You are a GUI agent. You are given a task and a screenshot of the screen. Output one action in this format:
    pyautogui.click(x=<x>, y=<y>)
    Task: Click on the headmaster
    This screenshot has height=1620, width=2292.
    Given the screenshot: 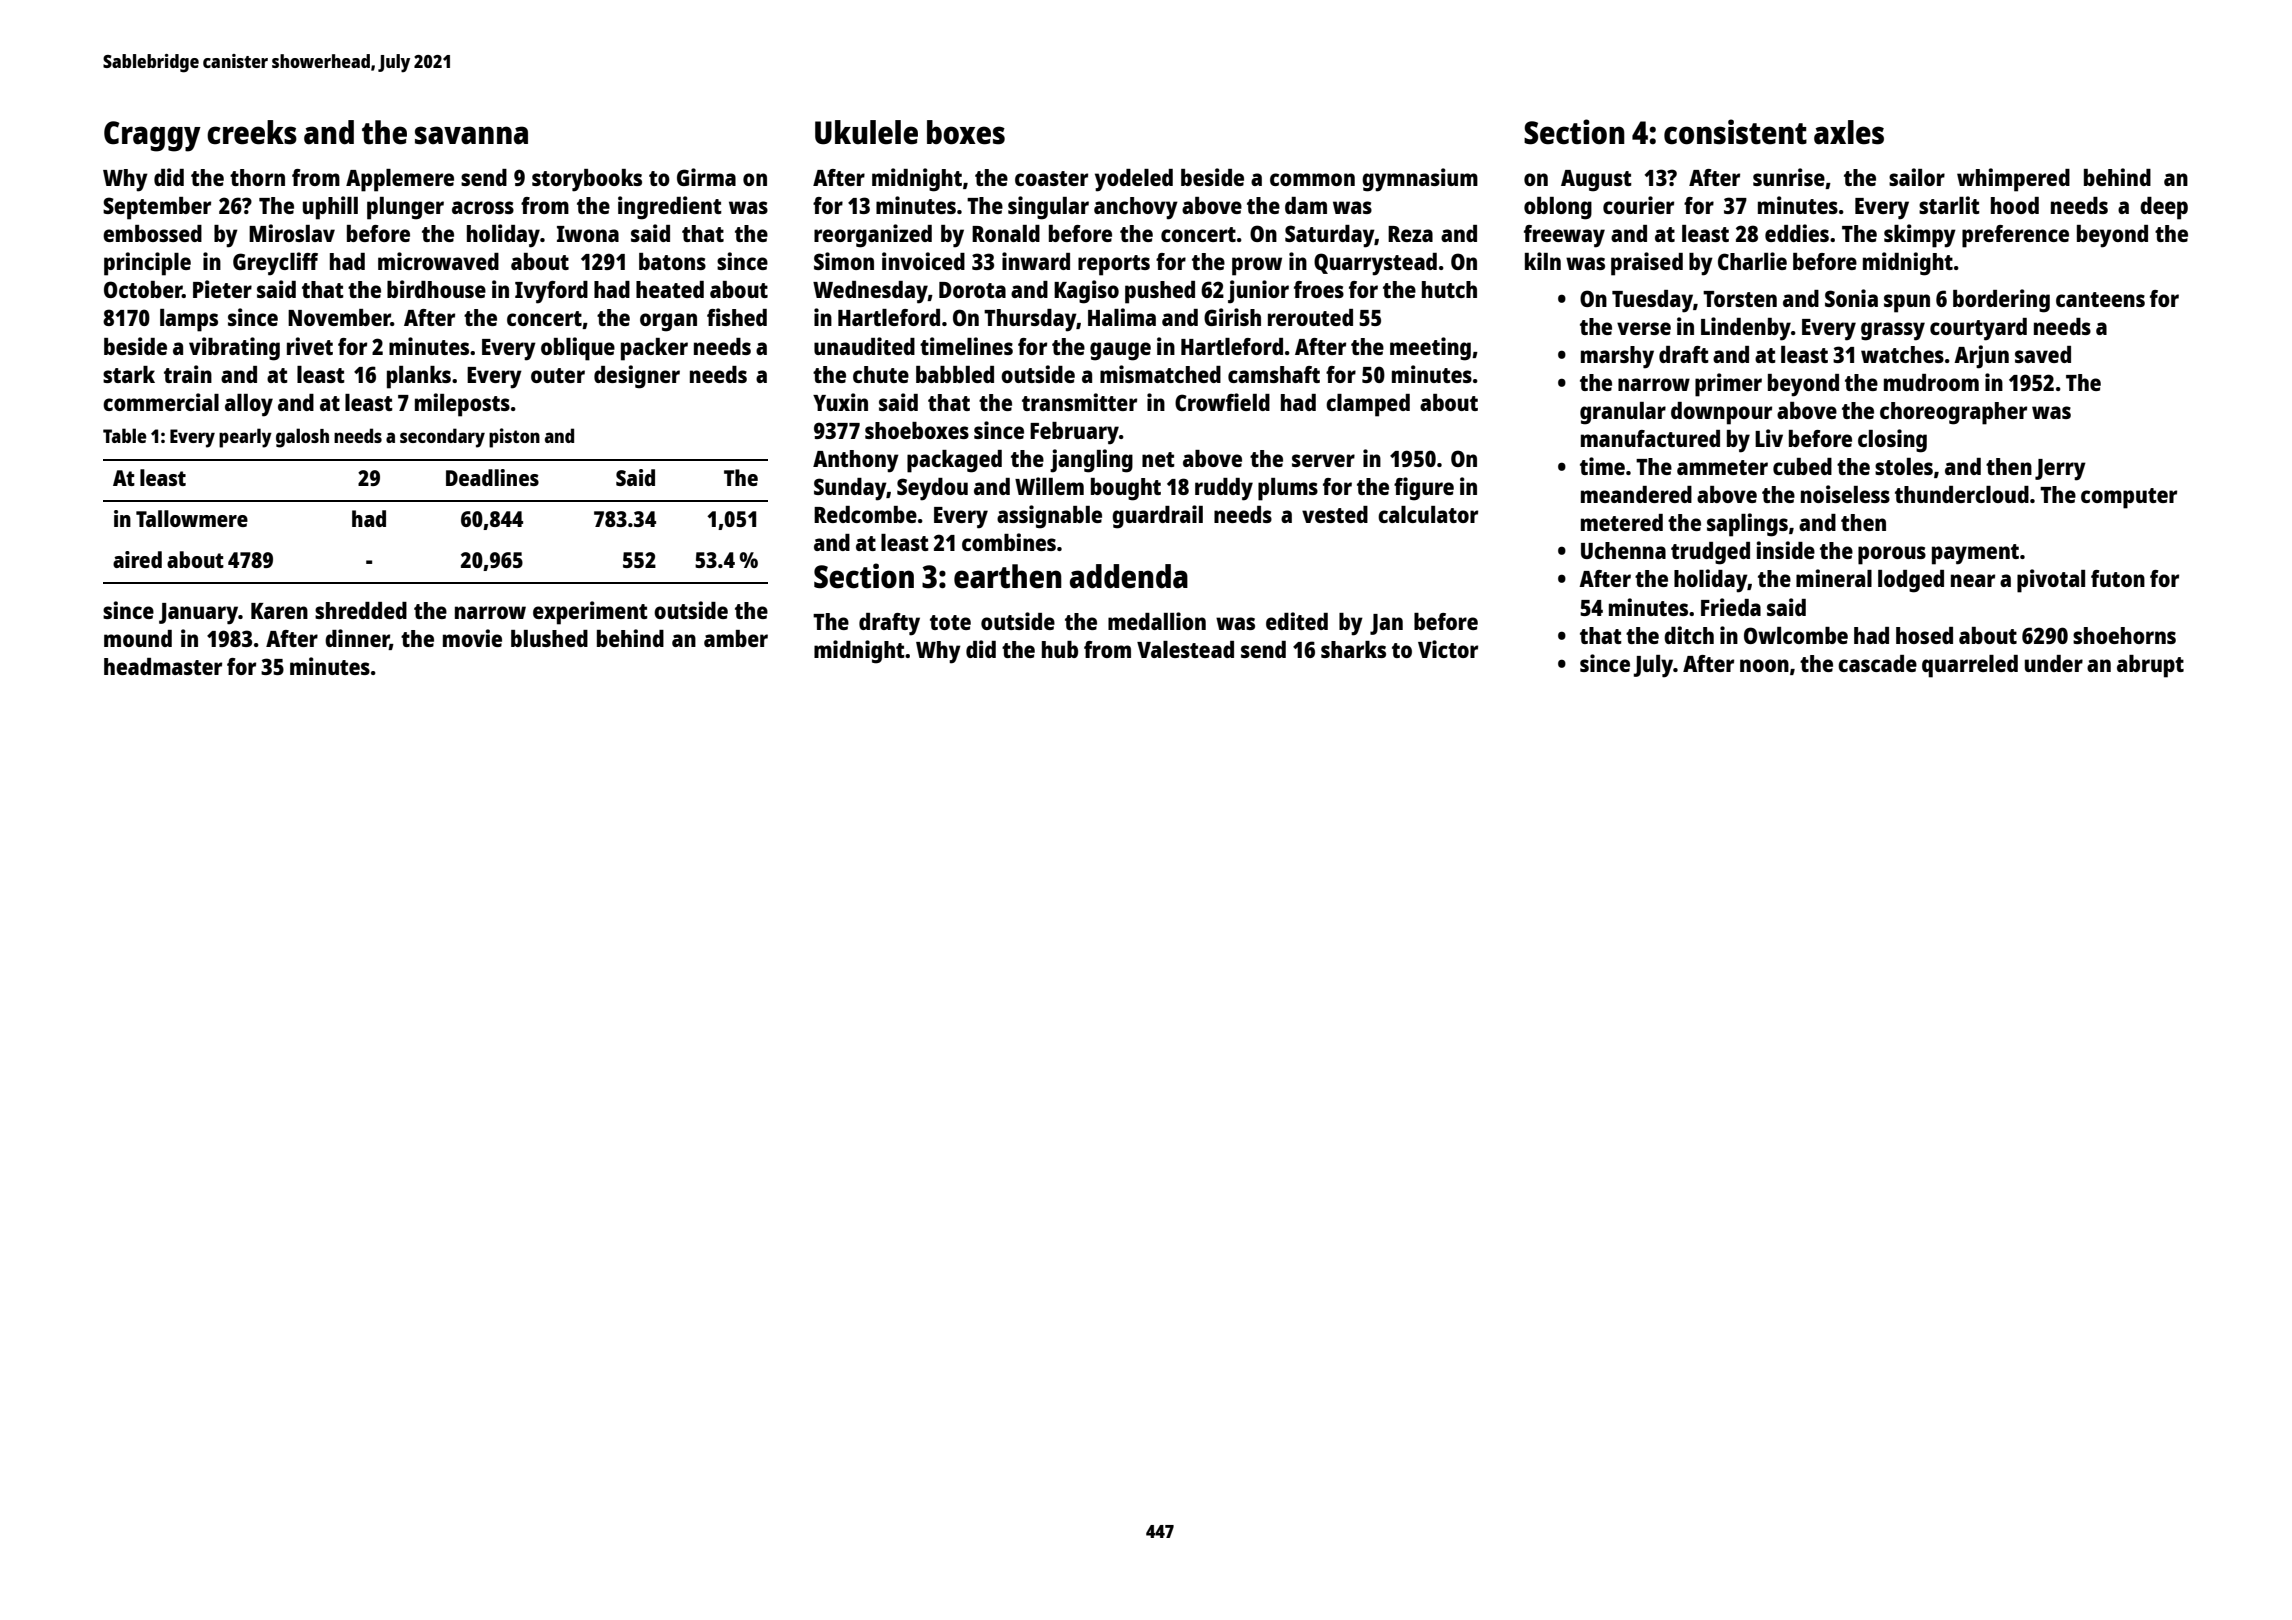 What is the action you would take?
    pyautogui.click(x=163, y=666)
